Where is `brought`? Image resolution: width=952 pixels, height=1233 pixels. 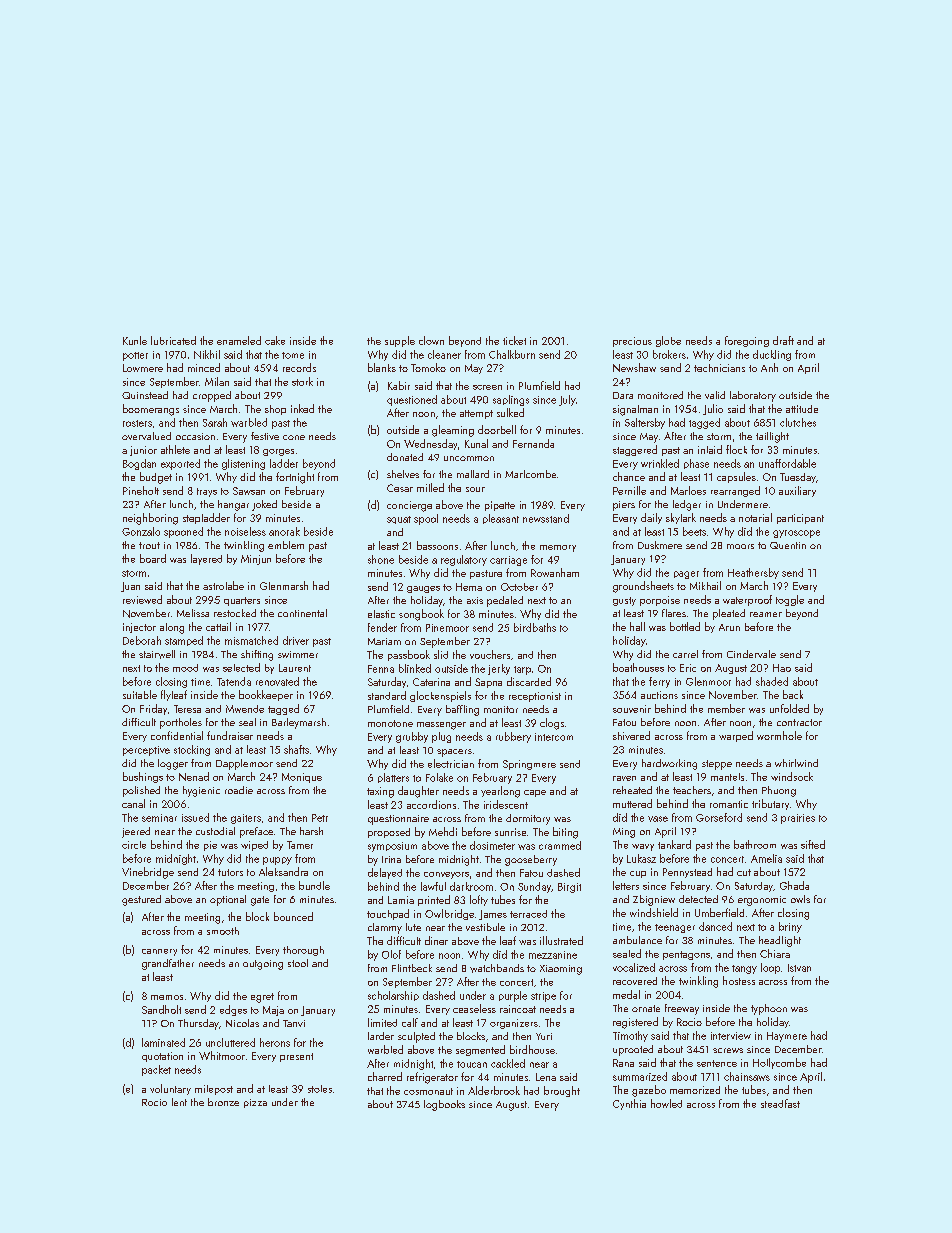 brought is located at coordinates (562, 1091).
